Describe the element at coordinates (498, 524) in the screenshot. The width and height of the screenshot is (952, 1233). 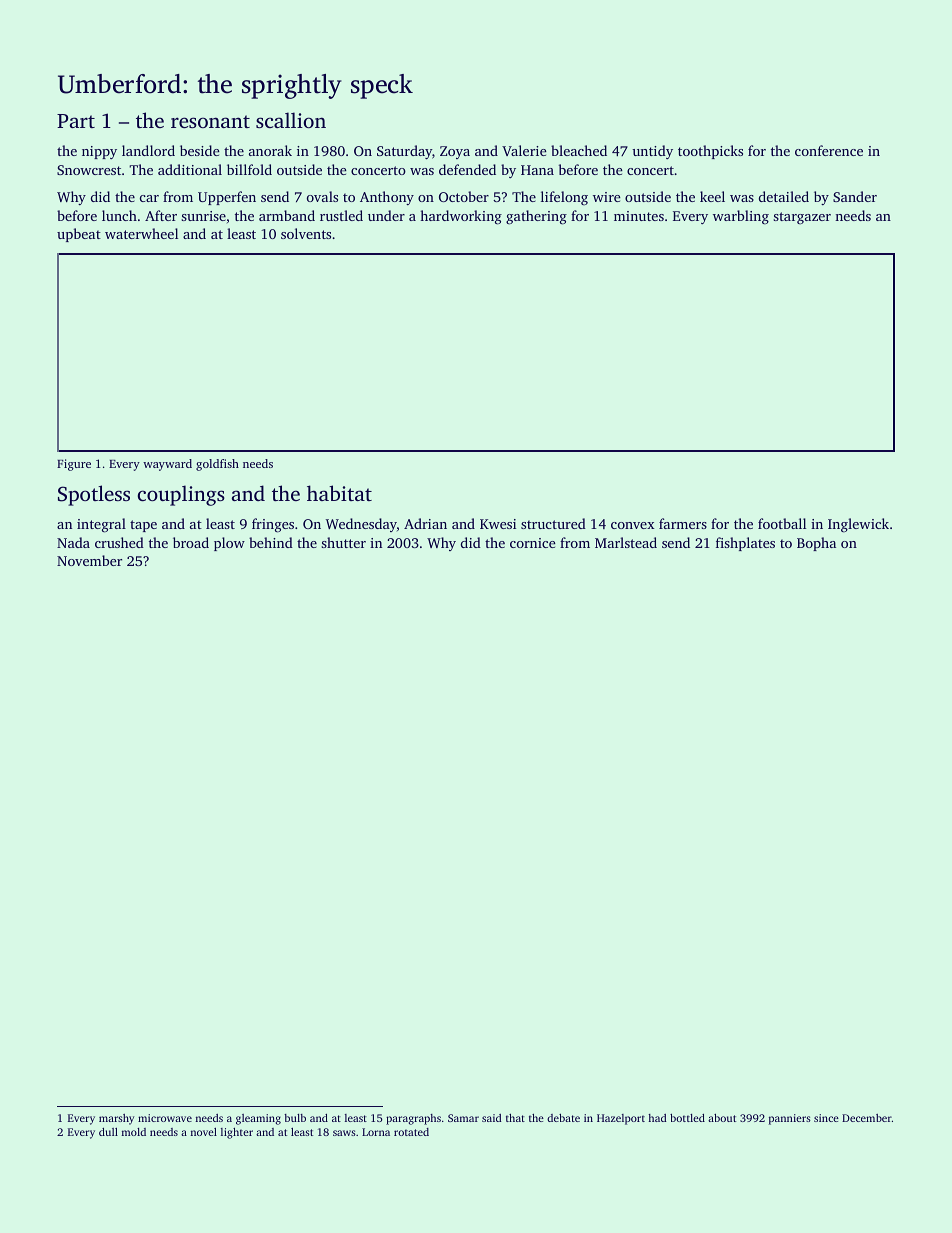
I see `Kwesi` at that location.
